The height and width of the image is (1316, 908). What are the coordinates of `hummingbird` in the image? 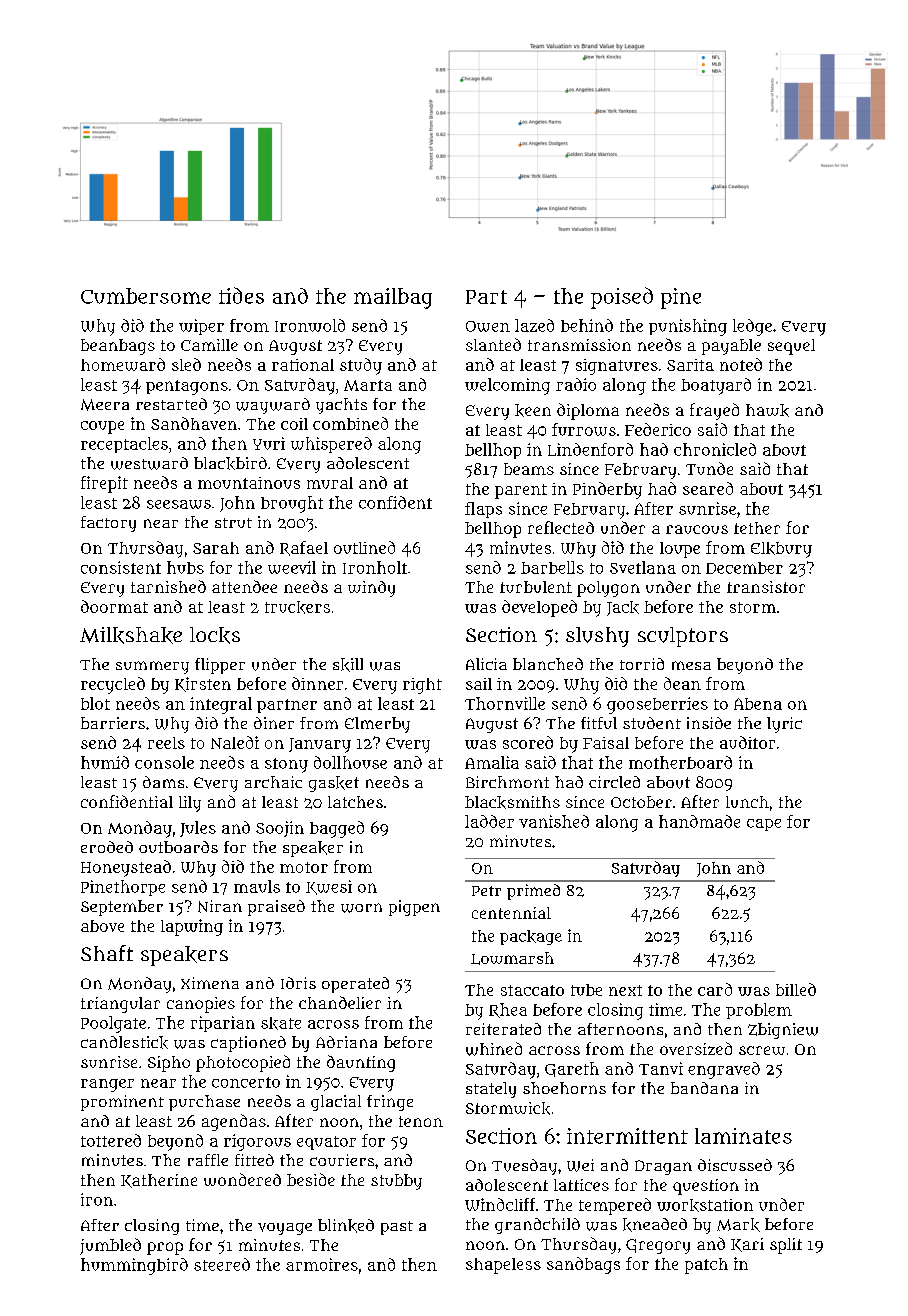 It's located at (134, 1266).
